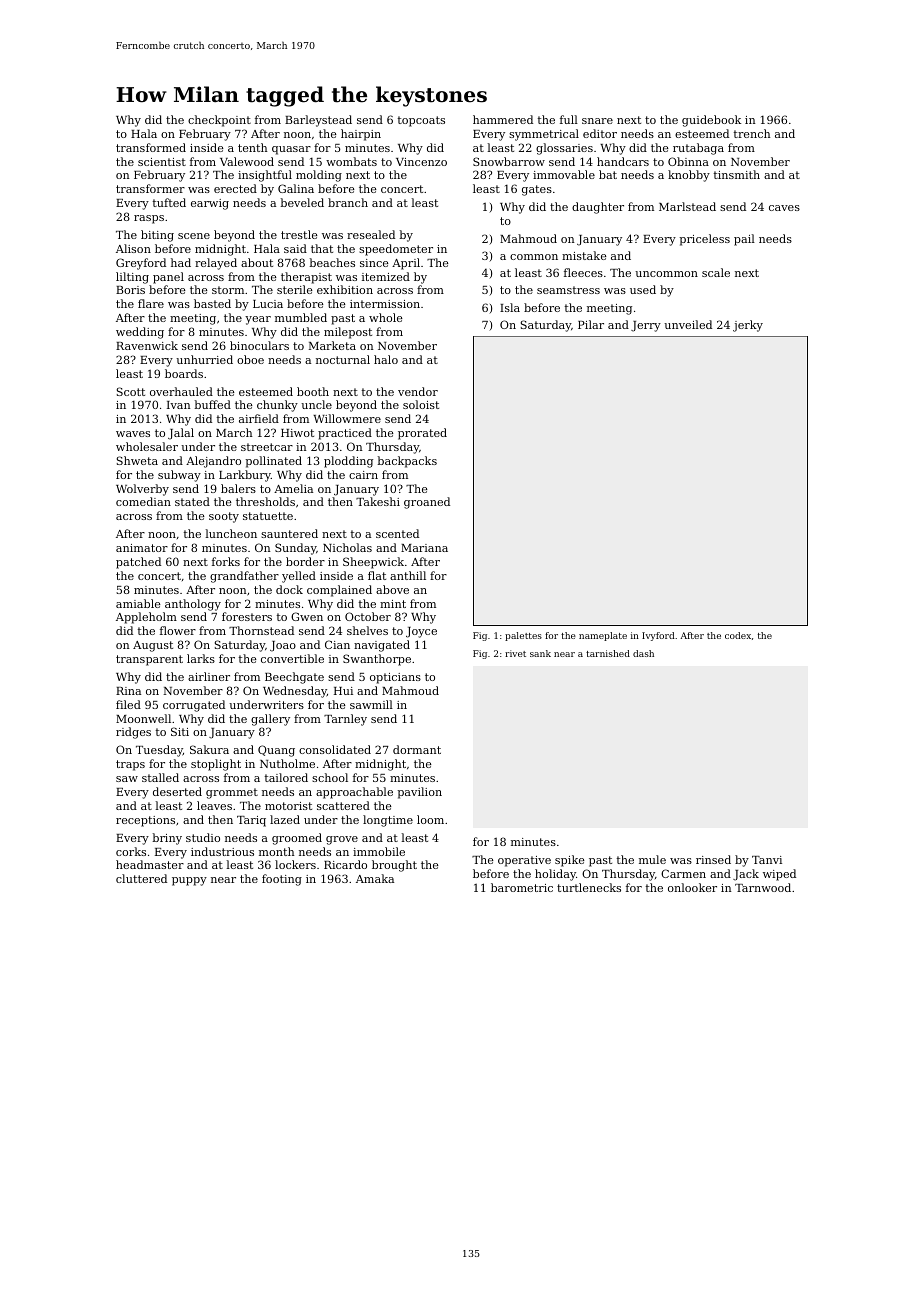 The height and width of the page is (1308, 924). I want to click on Tanvi, so click(767, 860).
